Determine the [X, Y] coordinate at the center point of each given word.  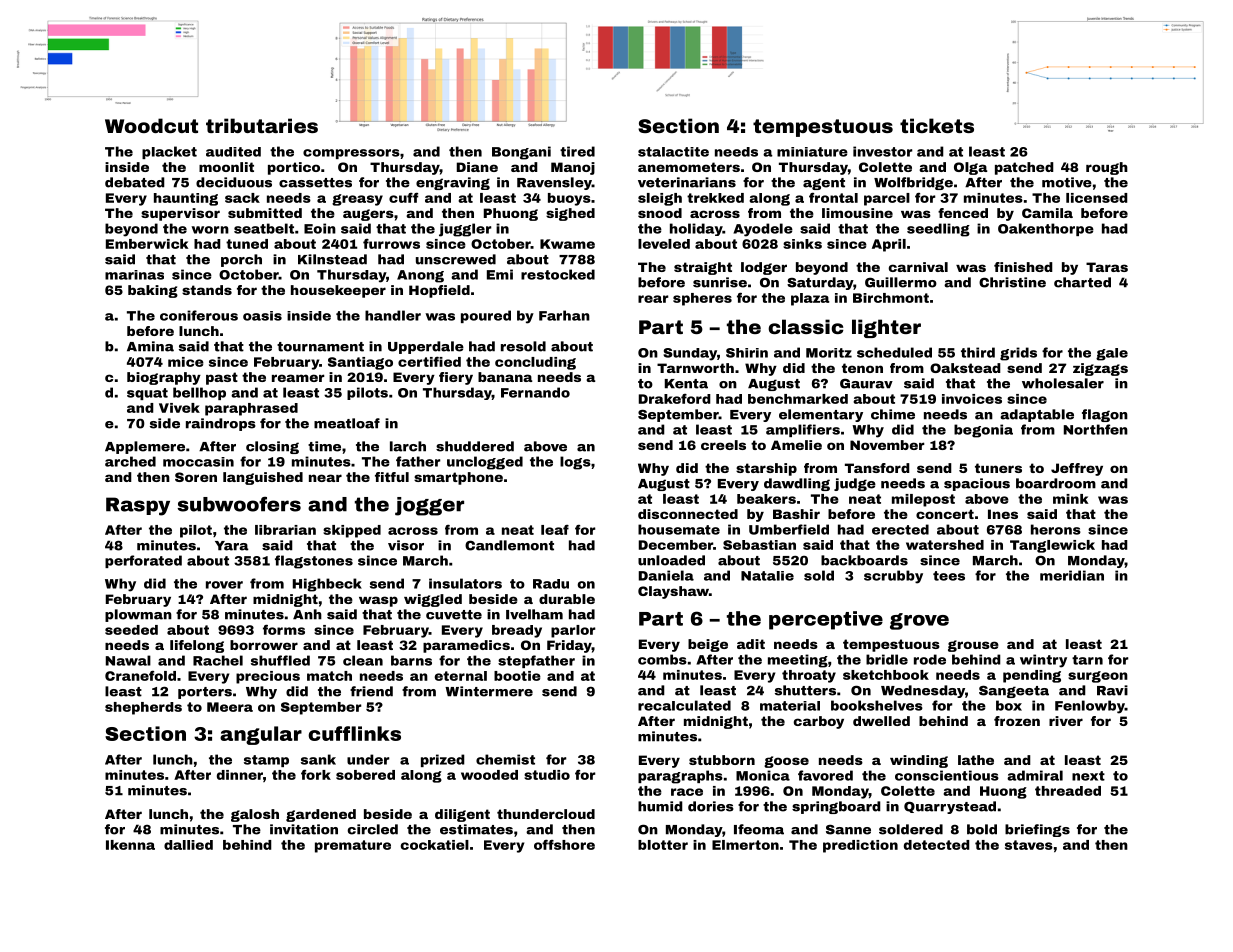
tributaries [262, 125]
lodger [764, 268]
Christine [1012, 282]
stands [207, 290]
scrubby [893, 577]
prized [443, 760]
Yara [232, 546]
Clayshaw [673, 592]
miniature [812, 152]
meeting [798, 661]
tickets [937, 125]
